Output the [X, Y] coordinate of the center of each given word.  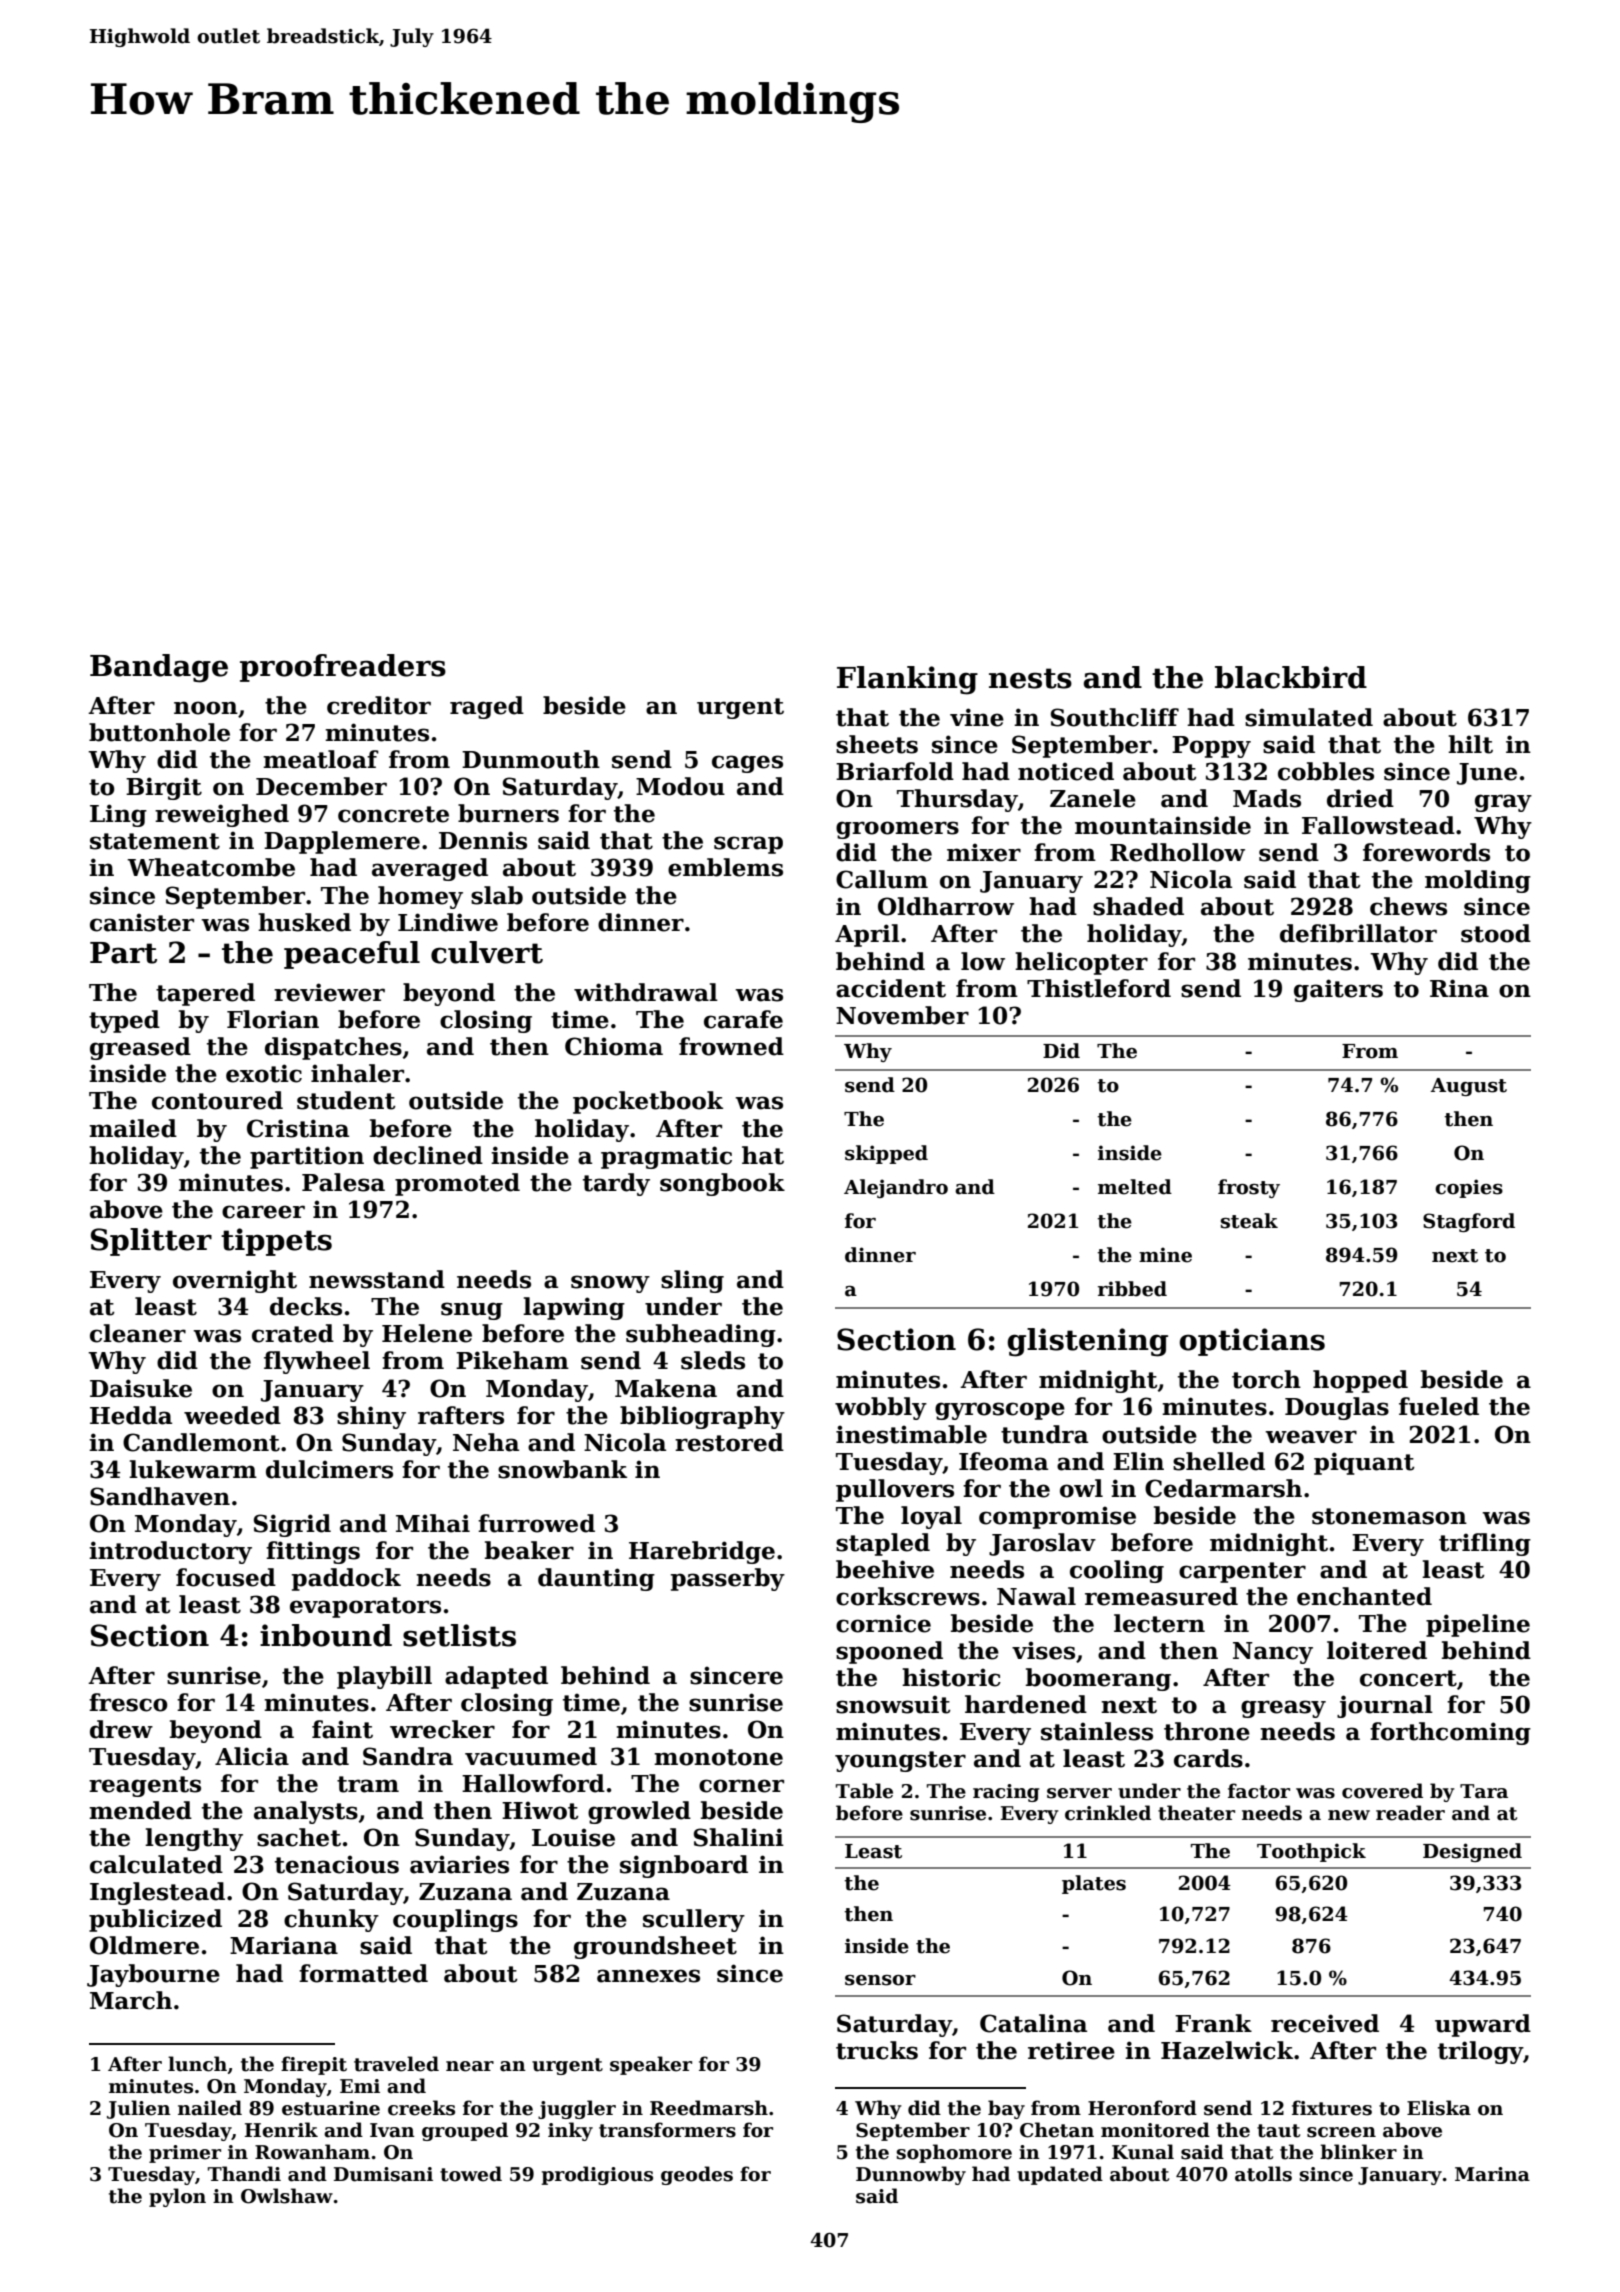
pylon [177, 2197]
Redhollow [1177, 852]
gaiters [1338, 990]
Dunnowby [911, 2175]
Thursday [957, 800]
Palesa [343, 1182]
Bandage [159, 668]
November [902, 1015]
